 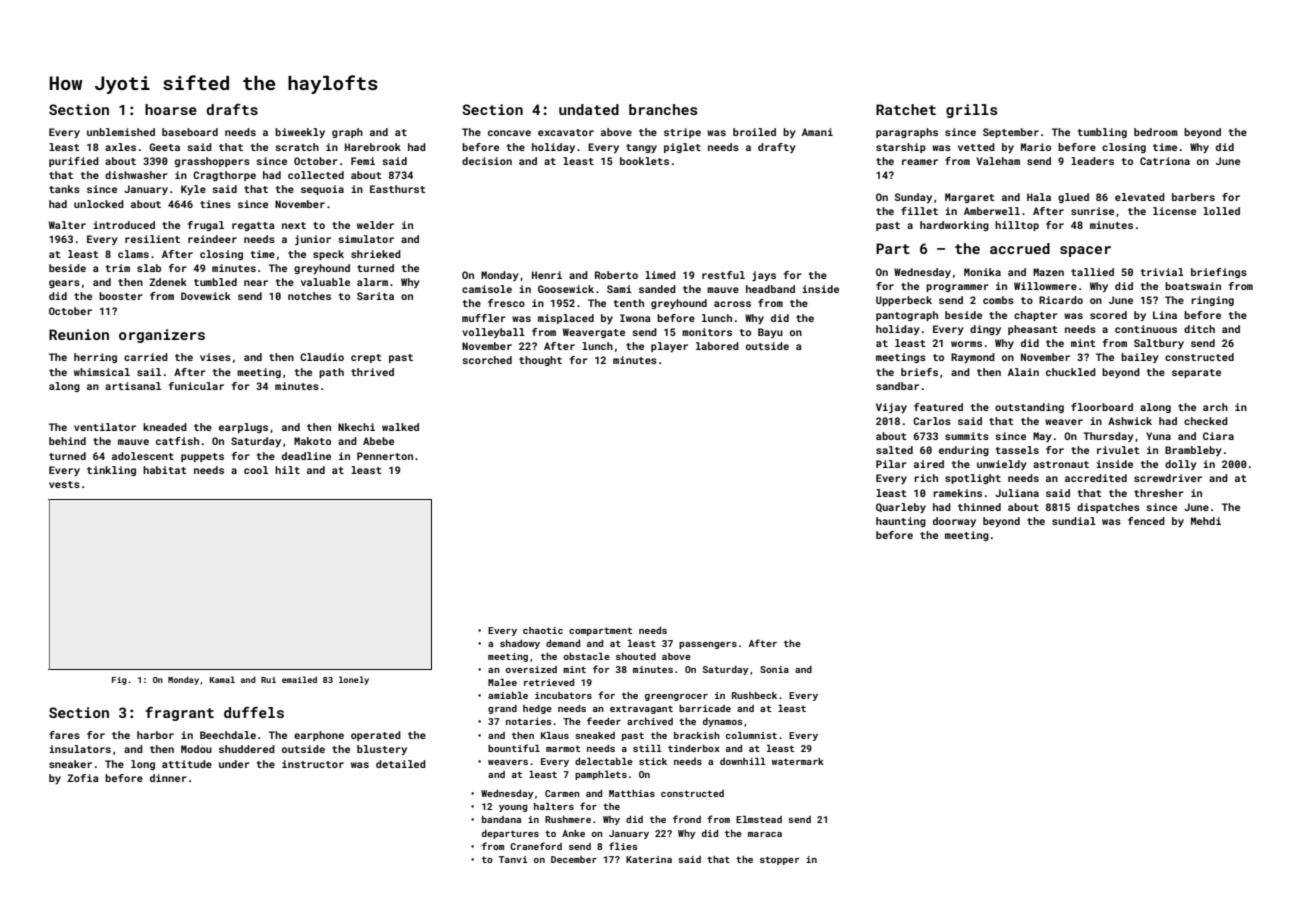 What do you see at coordinates (513, 859) in the page?
I see `Tanvi` at bounding box center [513, 859].
